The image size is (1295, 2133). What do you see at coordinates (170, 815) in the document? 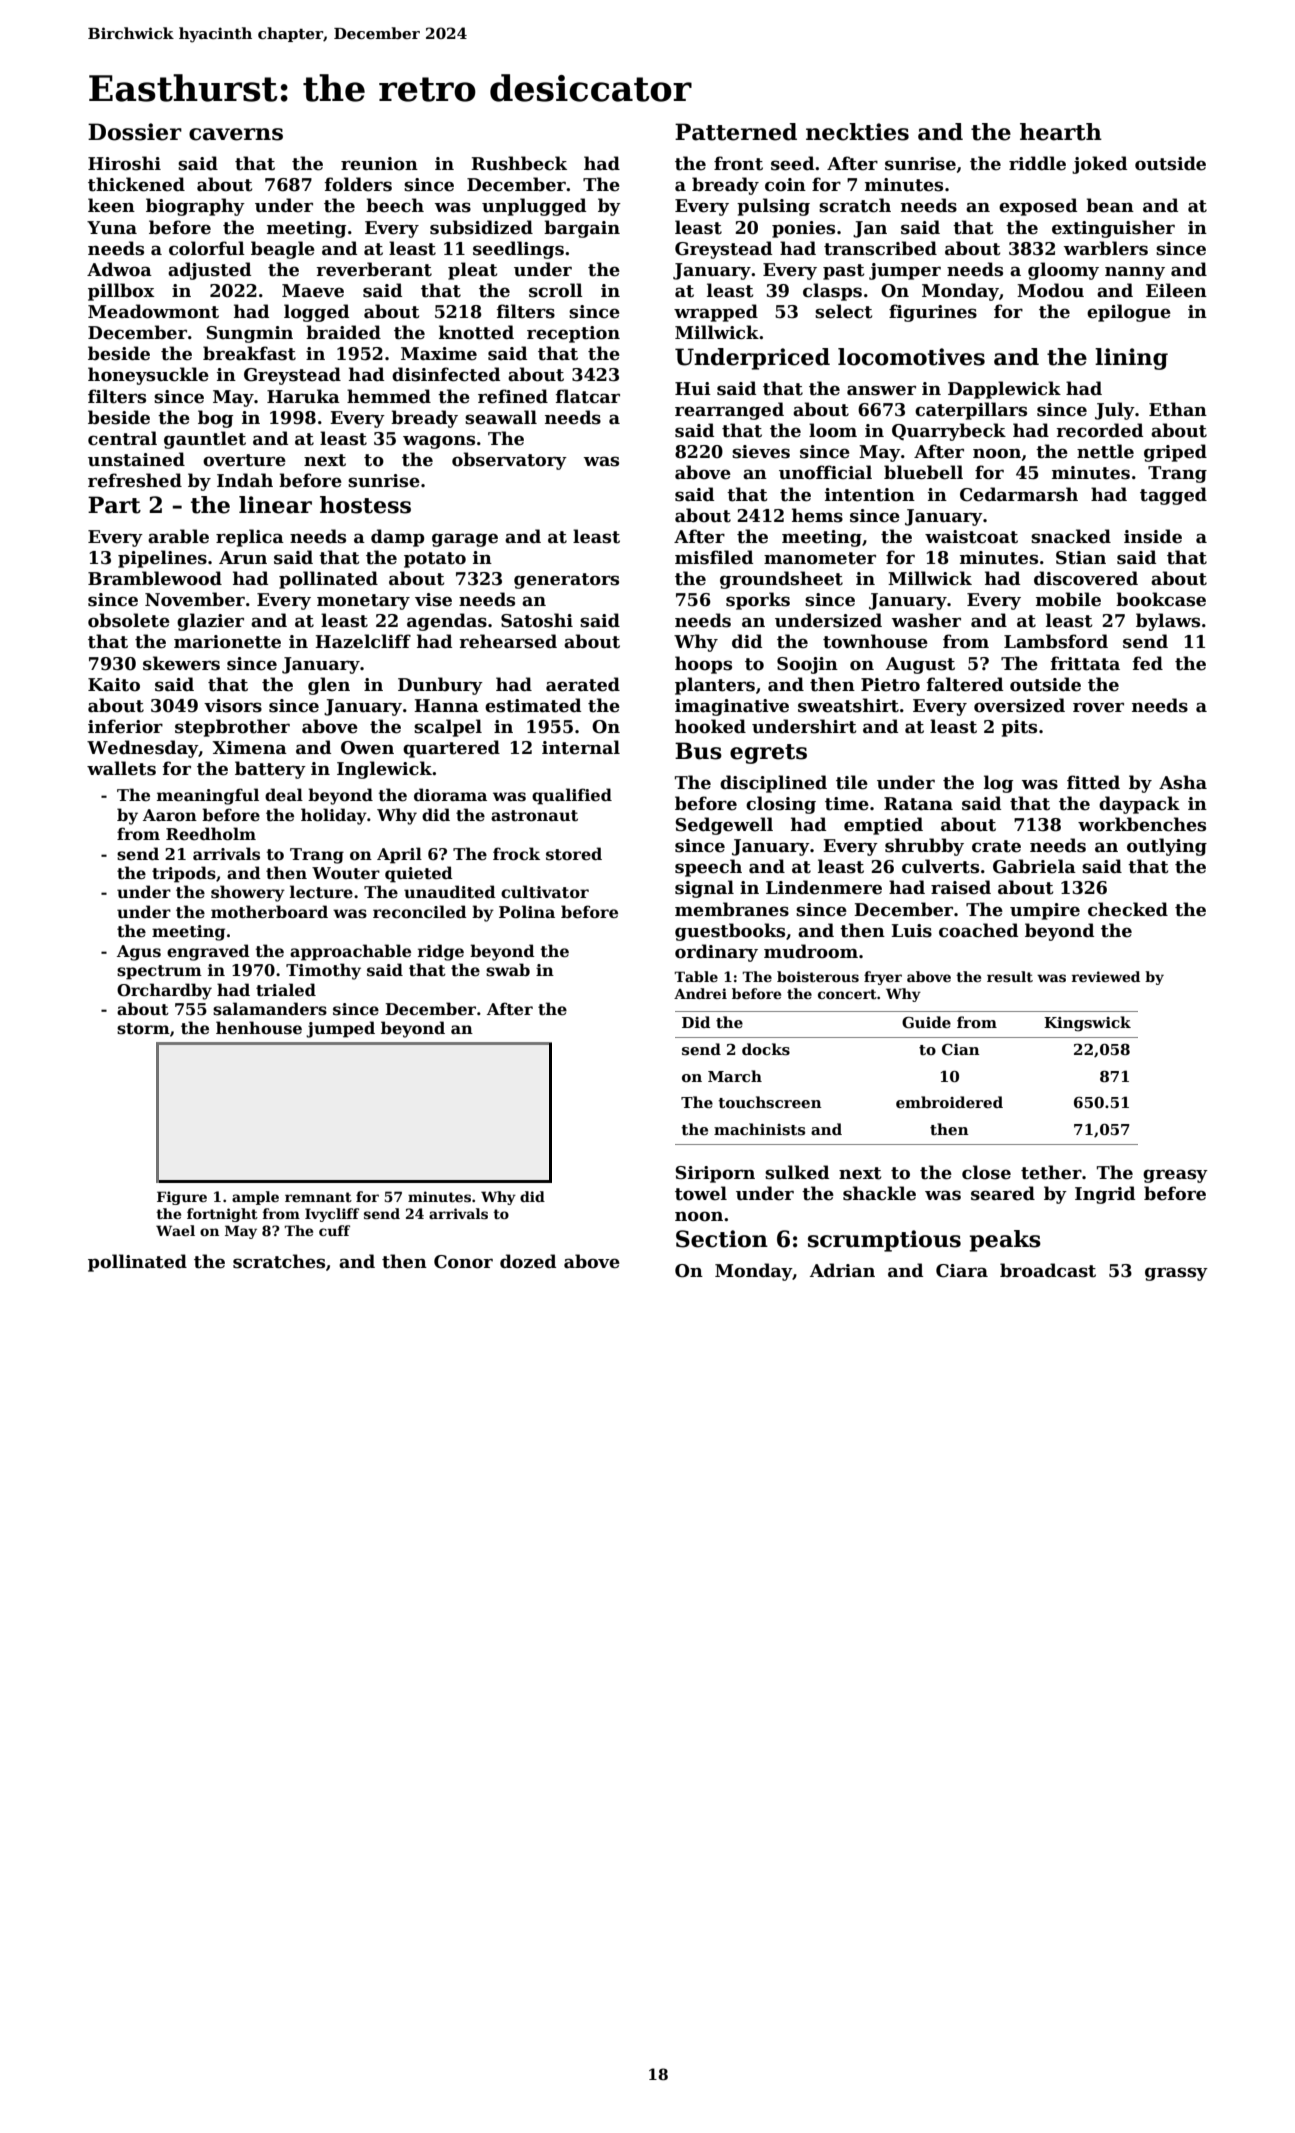
I see `Aaron` at bounding box center [170, 815].
